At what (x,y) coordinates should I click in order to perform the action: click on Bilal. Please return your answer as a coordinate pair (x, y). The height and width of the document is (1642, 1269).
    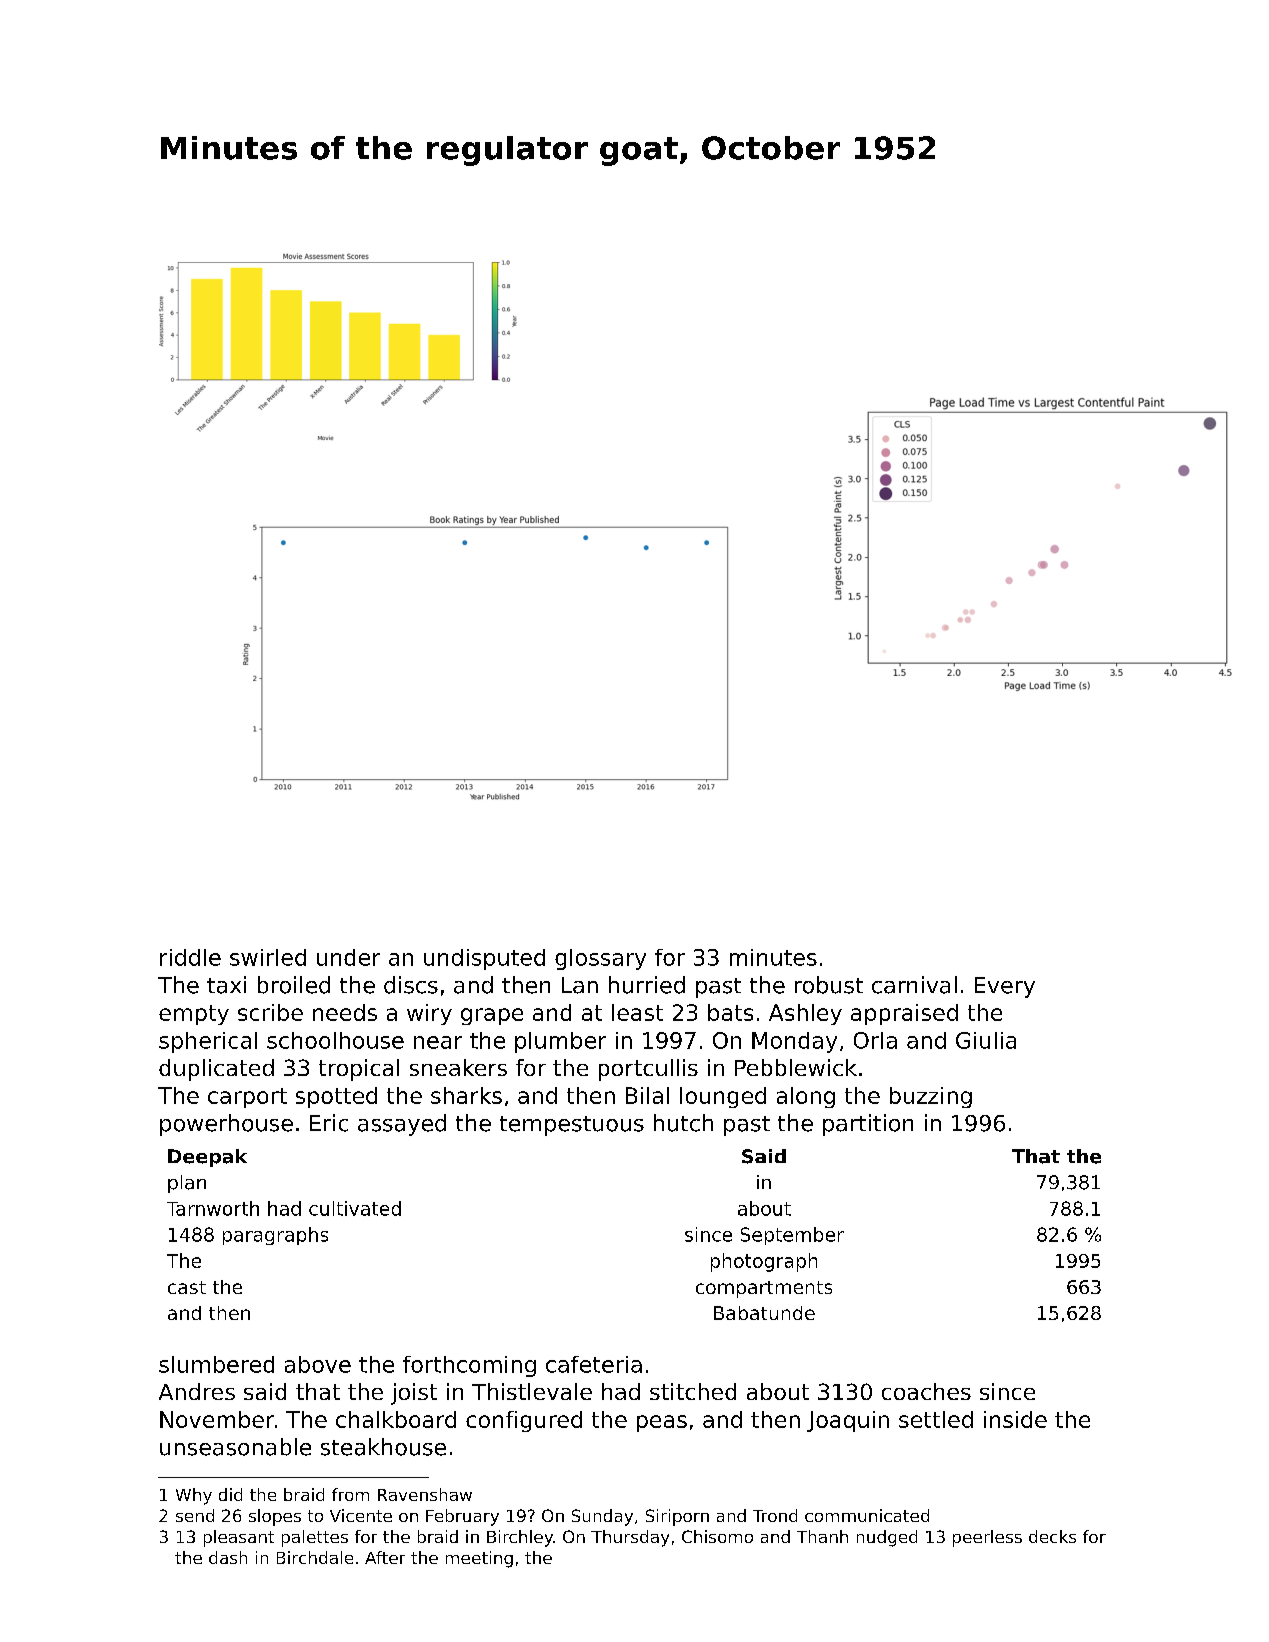
    Looking at the image, I should click on (647, 1095).
